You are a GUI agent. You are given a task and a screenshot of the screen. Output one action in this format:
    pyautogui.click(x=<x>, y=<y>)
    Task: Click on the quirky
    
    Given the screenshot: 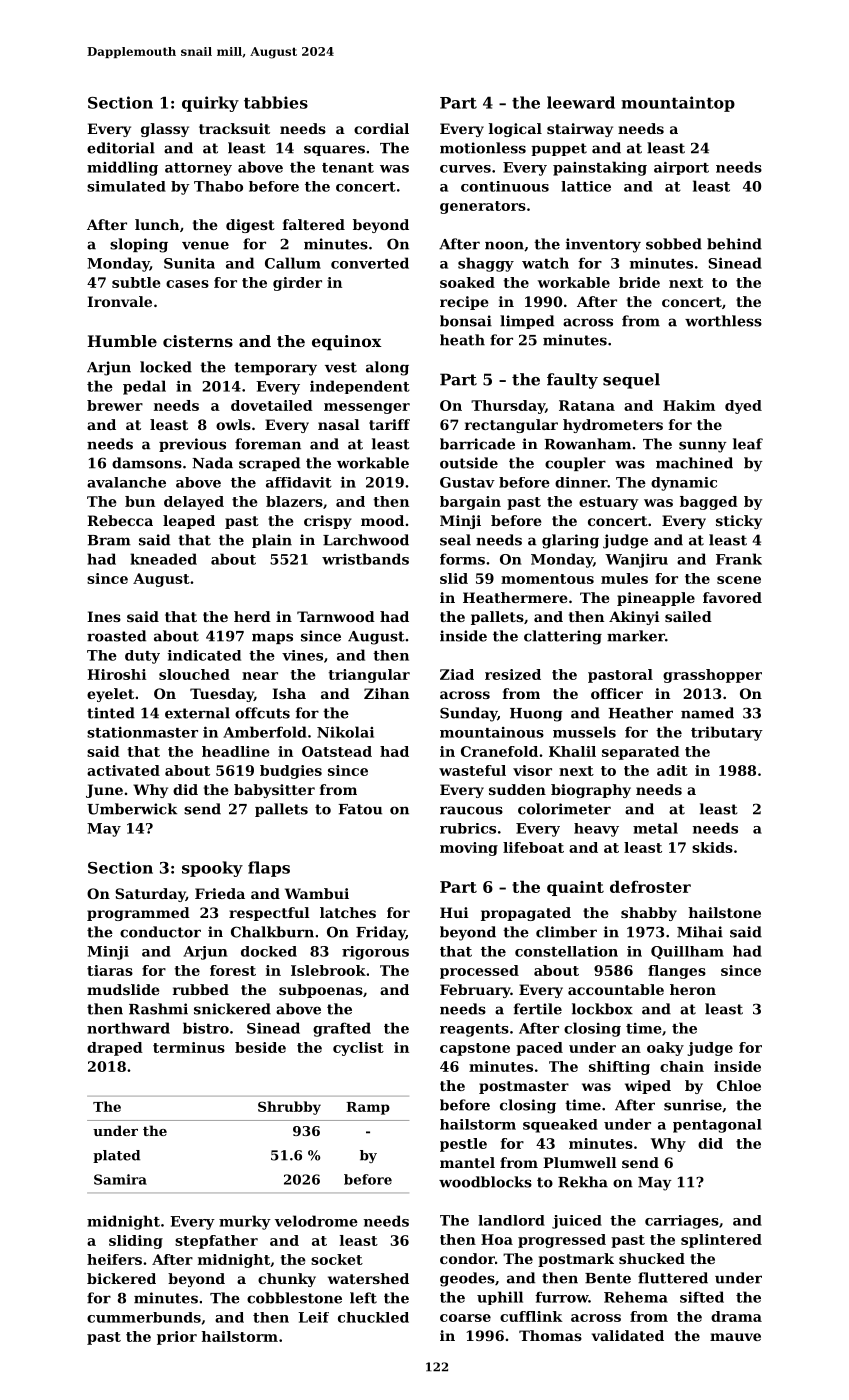 What is the action you would take?
    pyautogui.click(x=210, y=104)
